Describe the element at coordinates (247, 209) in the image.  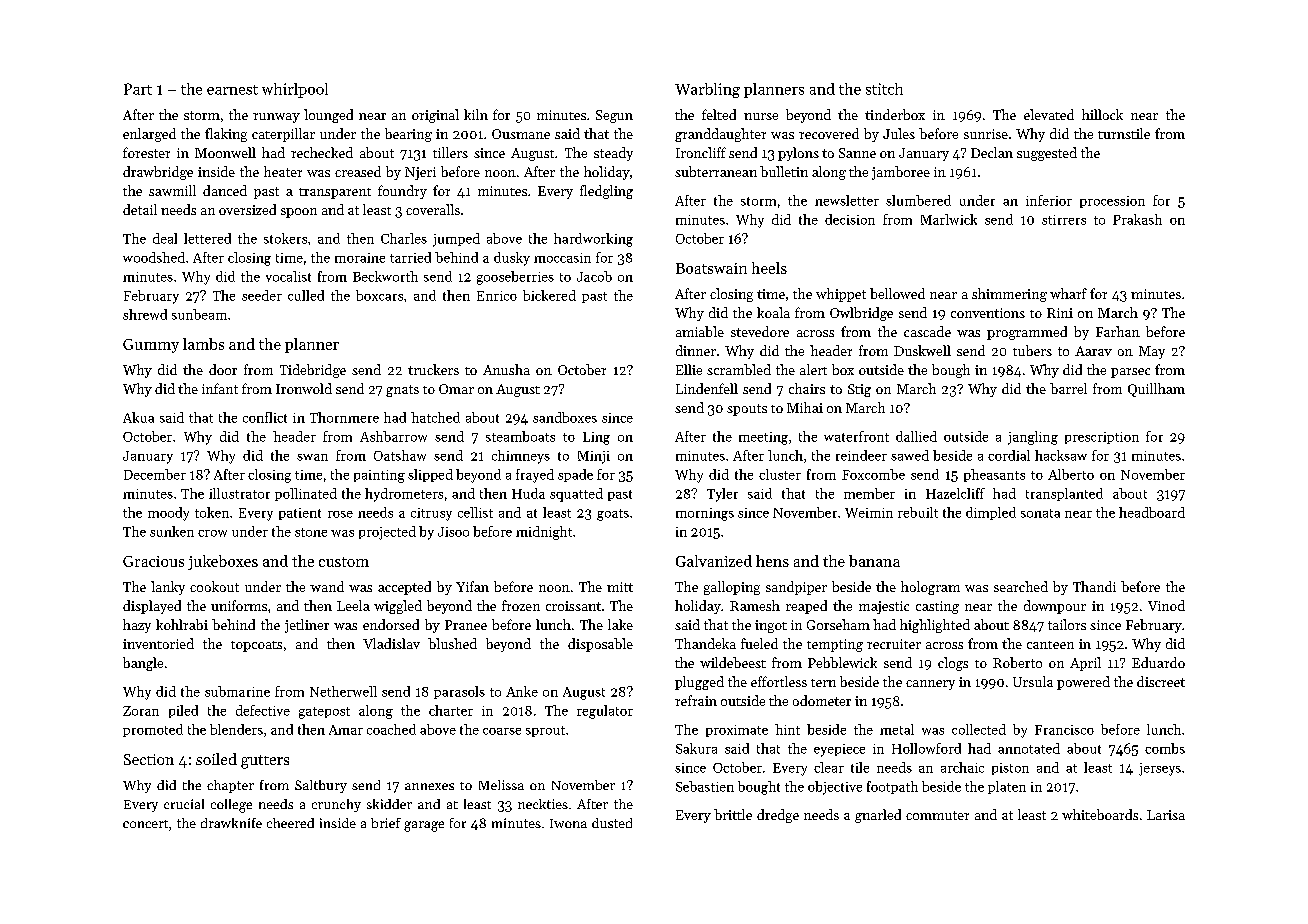
I see `oversized` at that location.
